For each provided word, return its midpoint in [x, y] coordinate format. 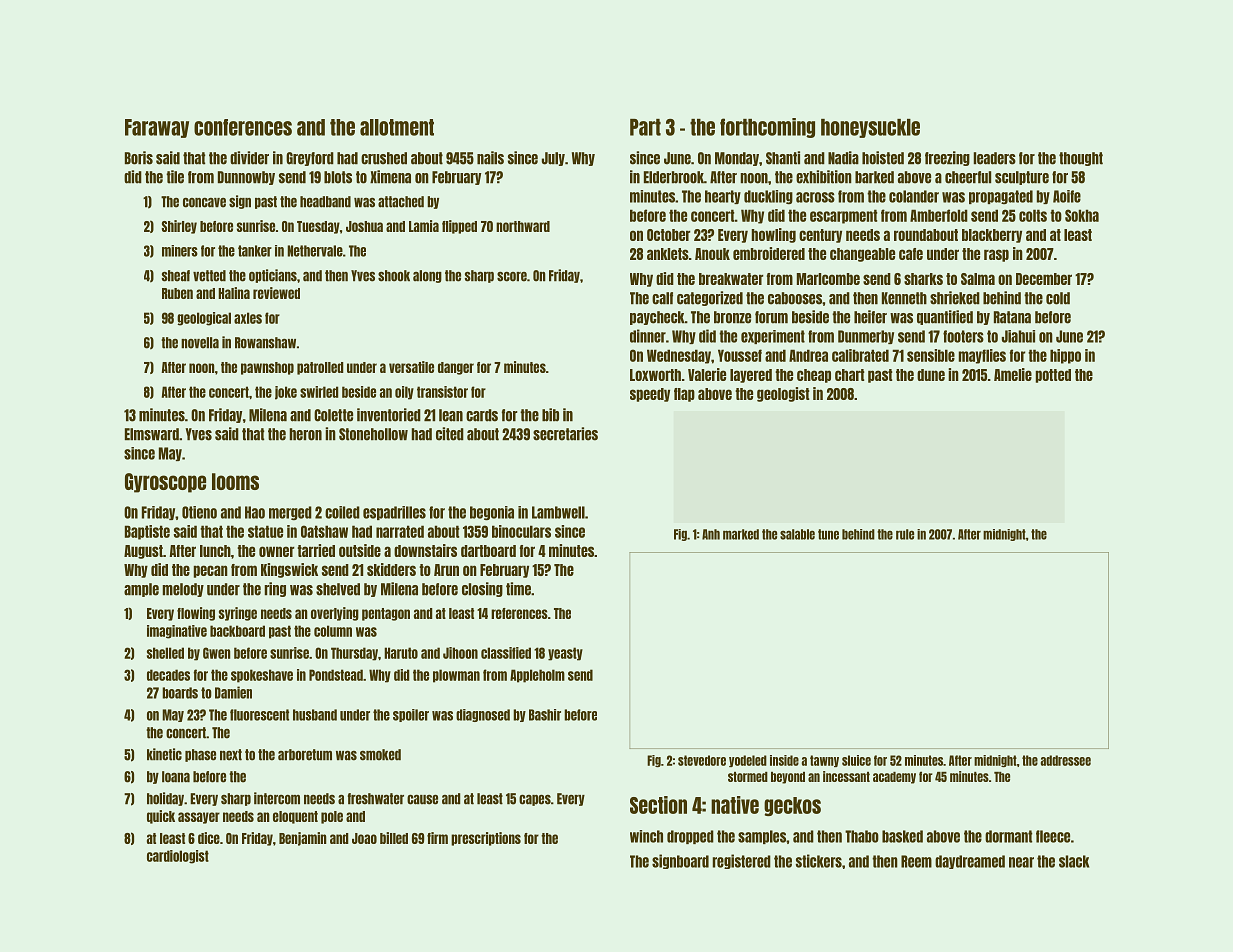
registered [742, 861]
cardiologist [178, 857]
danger [456, 368]
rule [905, 534]
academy [894, 778]
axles [248, 318]
